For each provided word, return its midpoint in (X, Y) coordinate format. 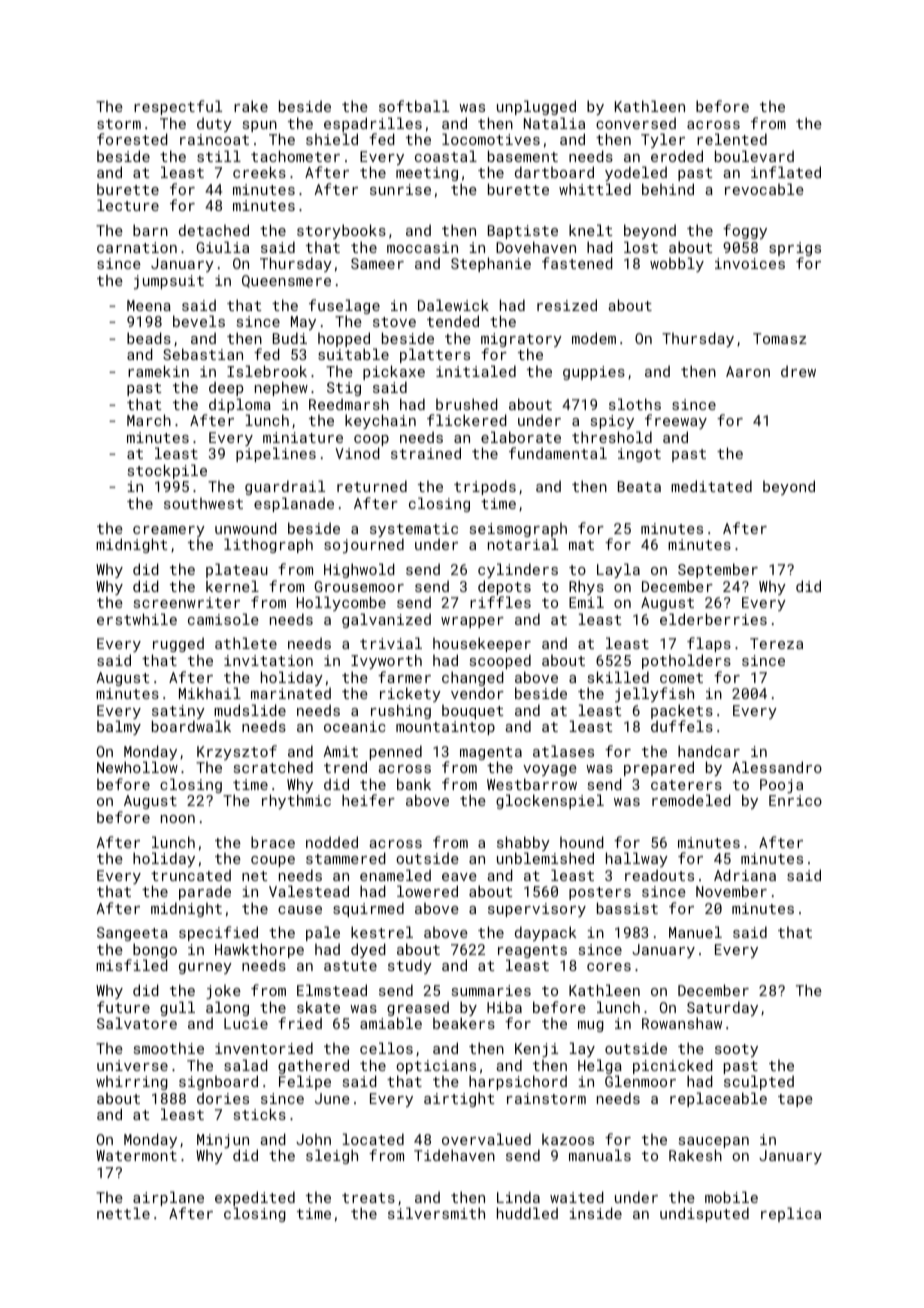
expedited (255, 1198)
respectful (178, 107)
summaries (491, 990)
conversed (636, 123)
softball (414, 106)
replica (791, 1214)
